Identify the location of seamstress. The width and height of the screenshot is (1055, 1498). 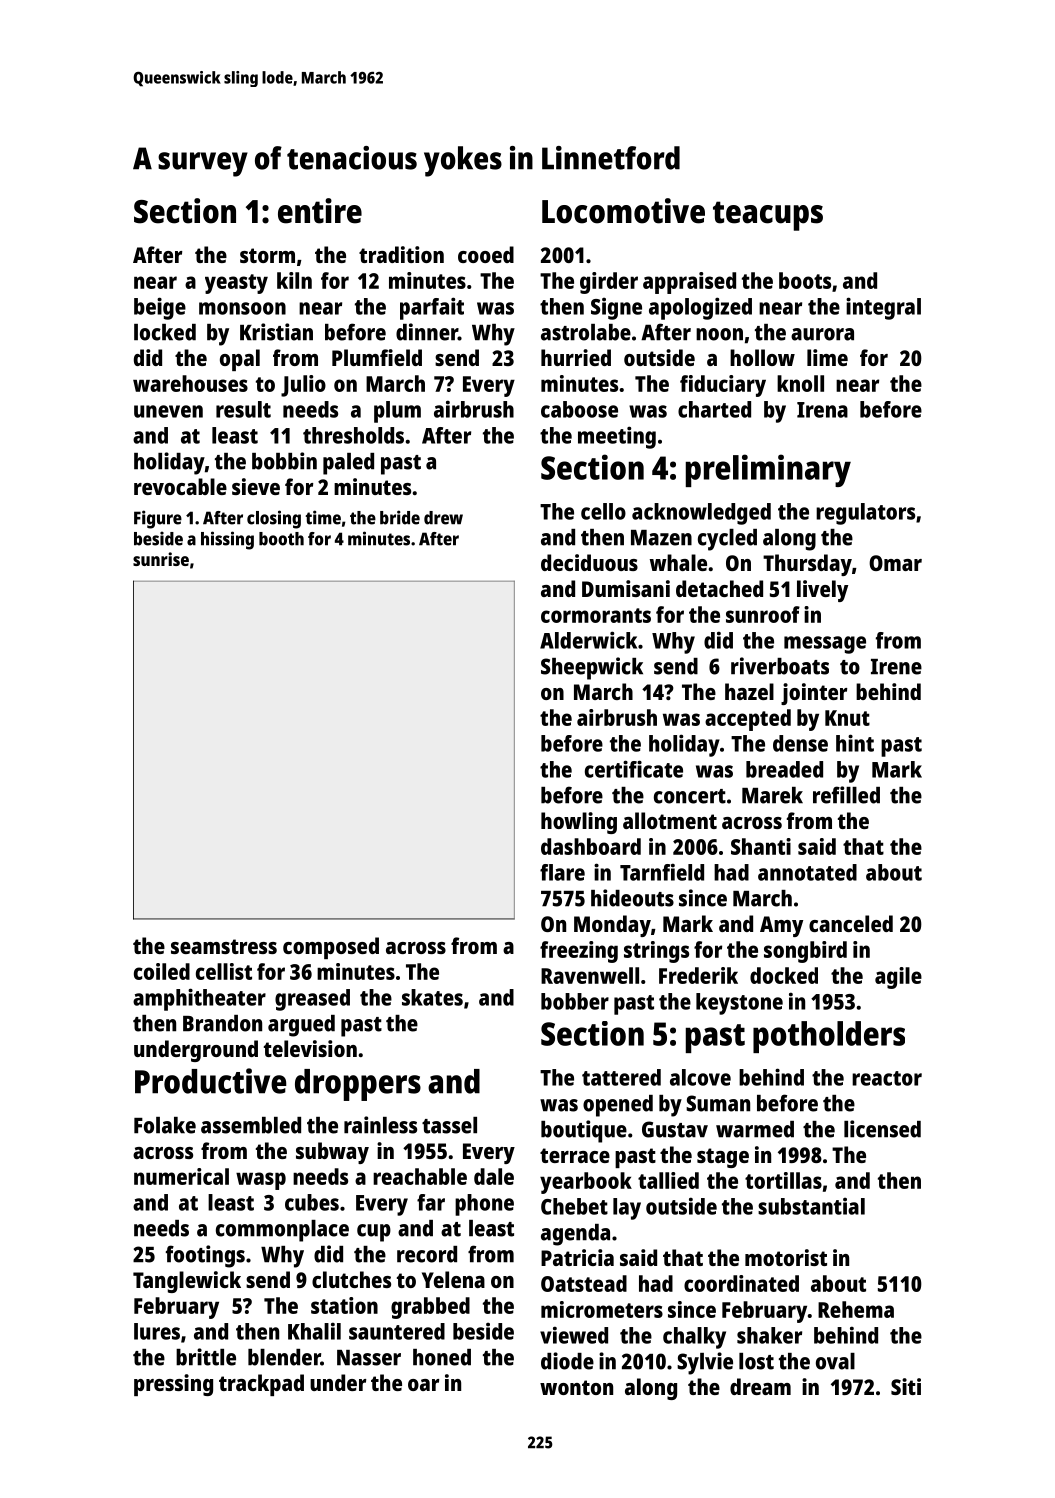
(224, 946).
